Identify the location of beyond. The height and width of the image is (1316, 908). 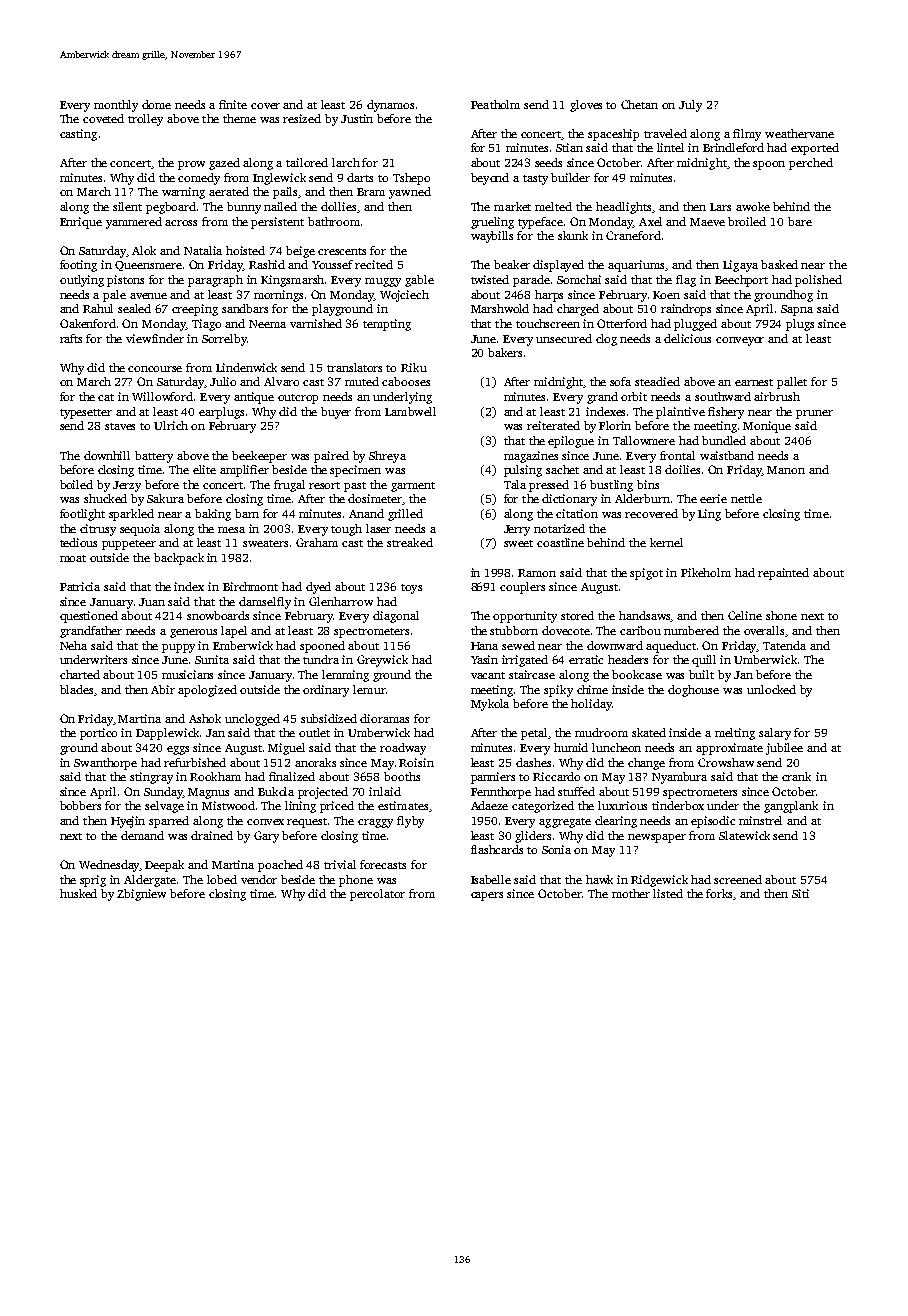
(490, 179).
